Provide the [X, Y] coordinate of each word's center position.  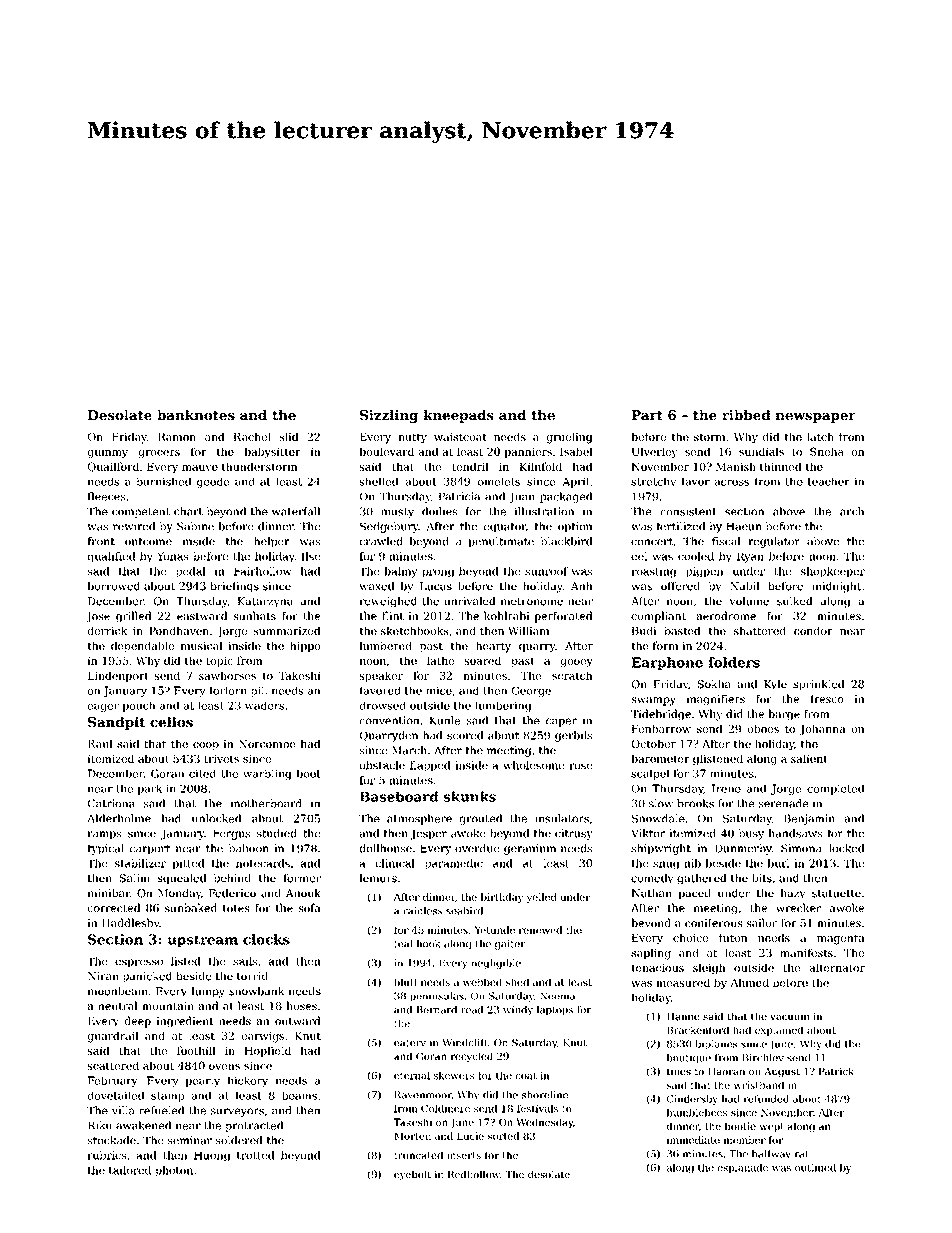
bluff [406, 982]
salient [809, 758]
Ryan [750, 557]
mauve [200, 468]
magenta [840, 939]
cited [202, 773]
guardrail [113, 1037]
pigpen [704, 572]
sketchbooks [415, 630]
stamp [167, 1097]
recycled [472, 1057]
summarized [287, 630]
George [531, 691]
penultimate [501, 542]
